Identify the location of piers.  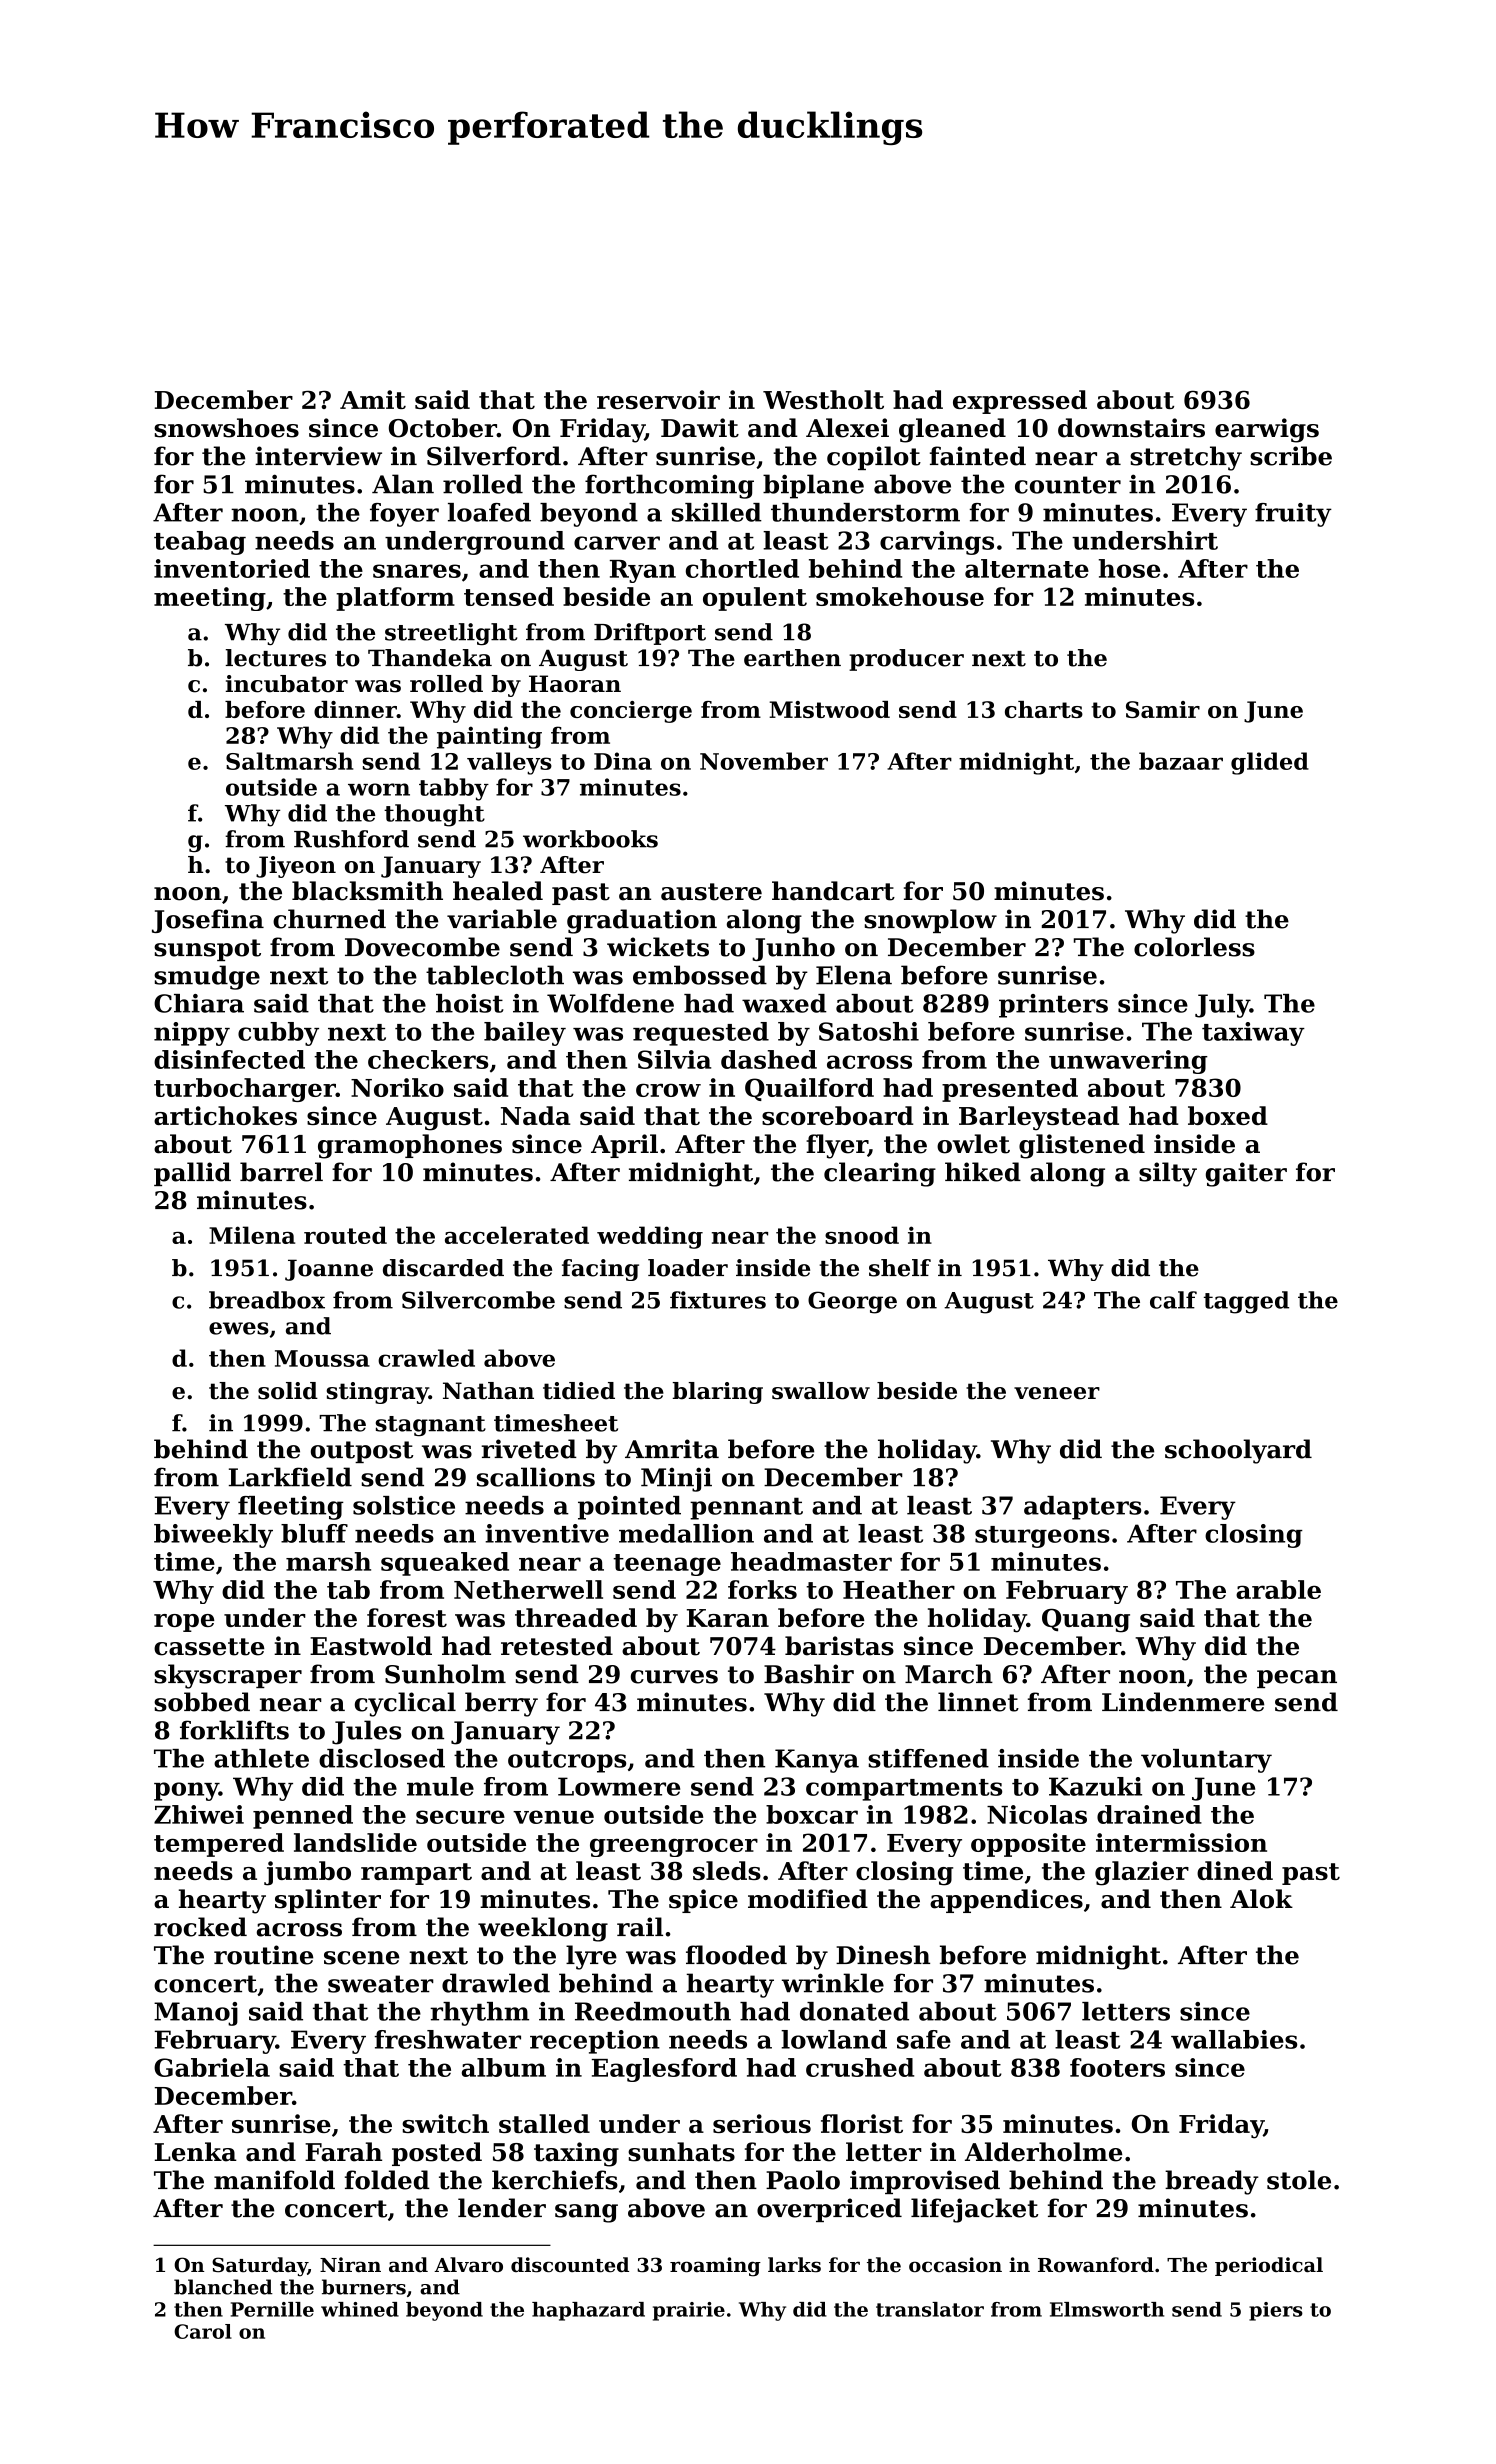
(1276, 2311).
